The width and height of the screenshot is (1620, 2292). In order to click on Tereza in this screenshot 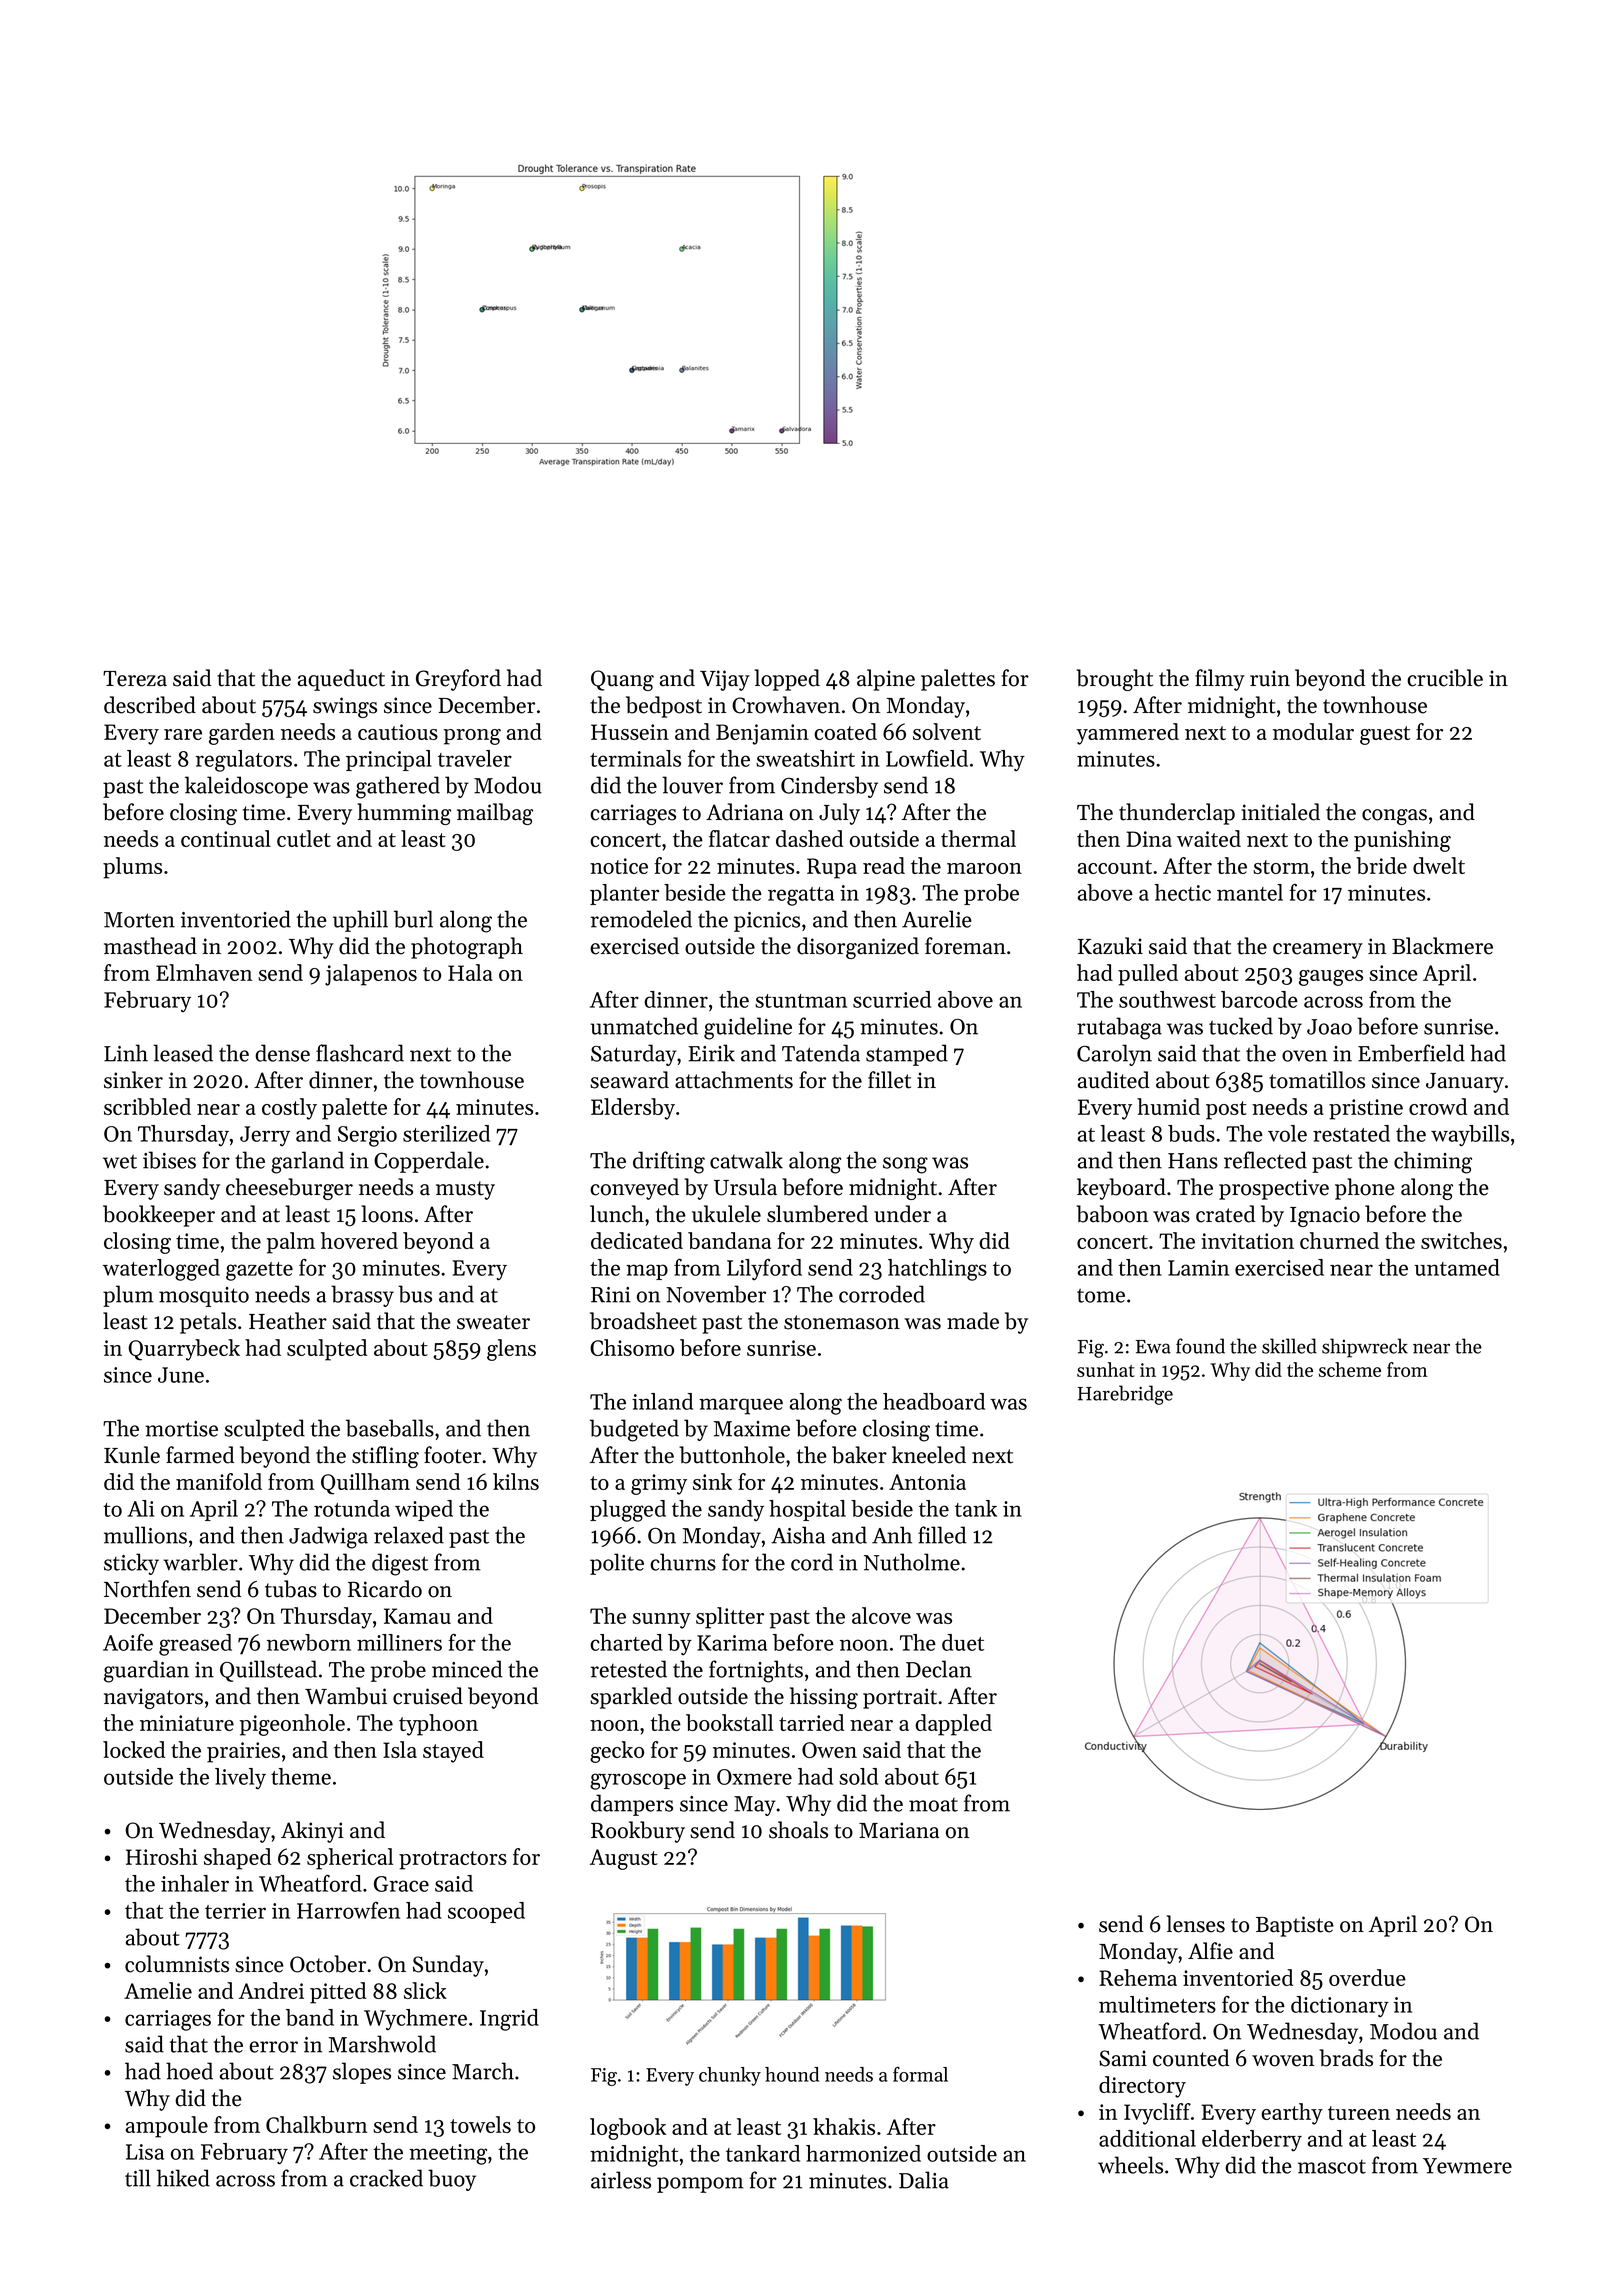, I will do `click(135, 679)`.
